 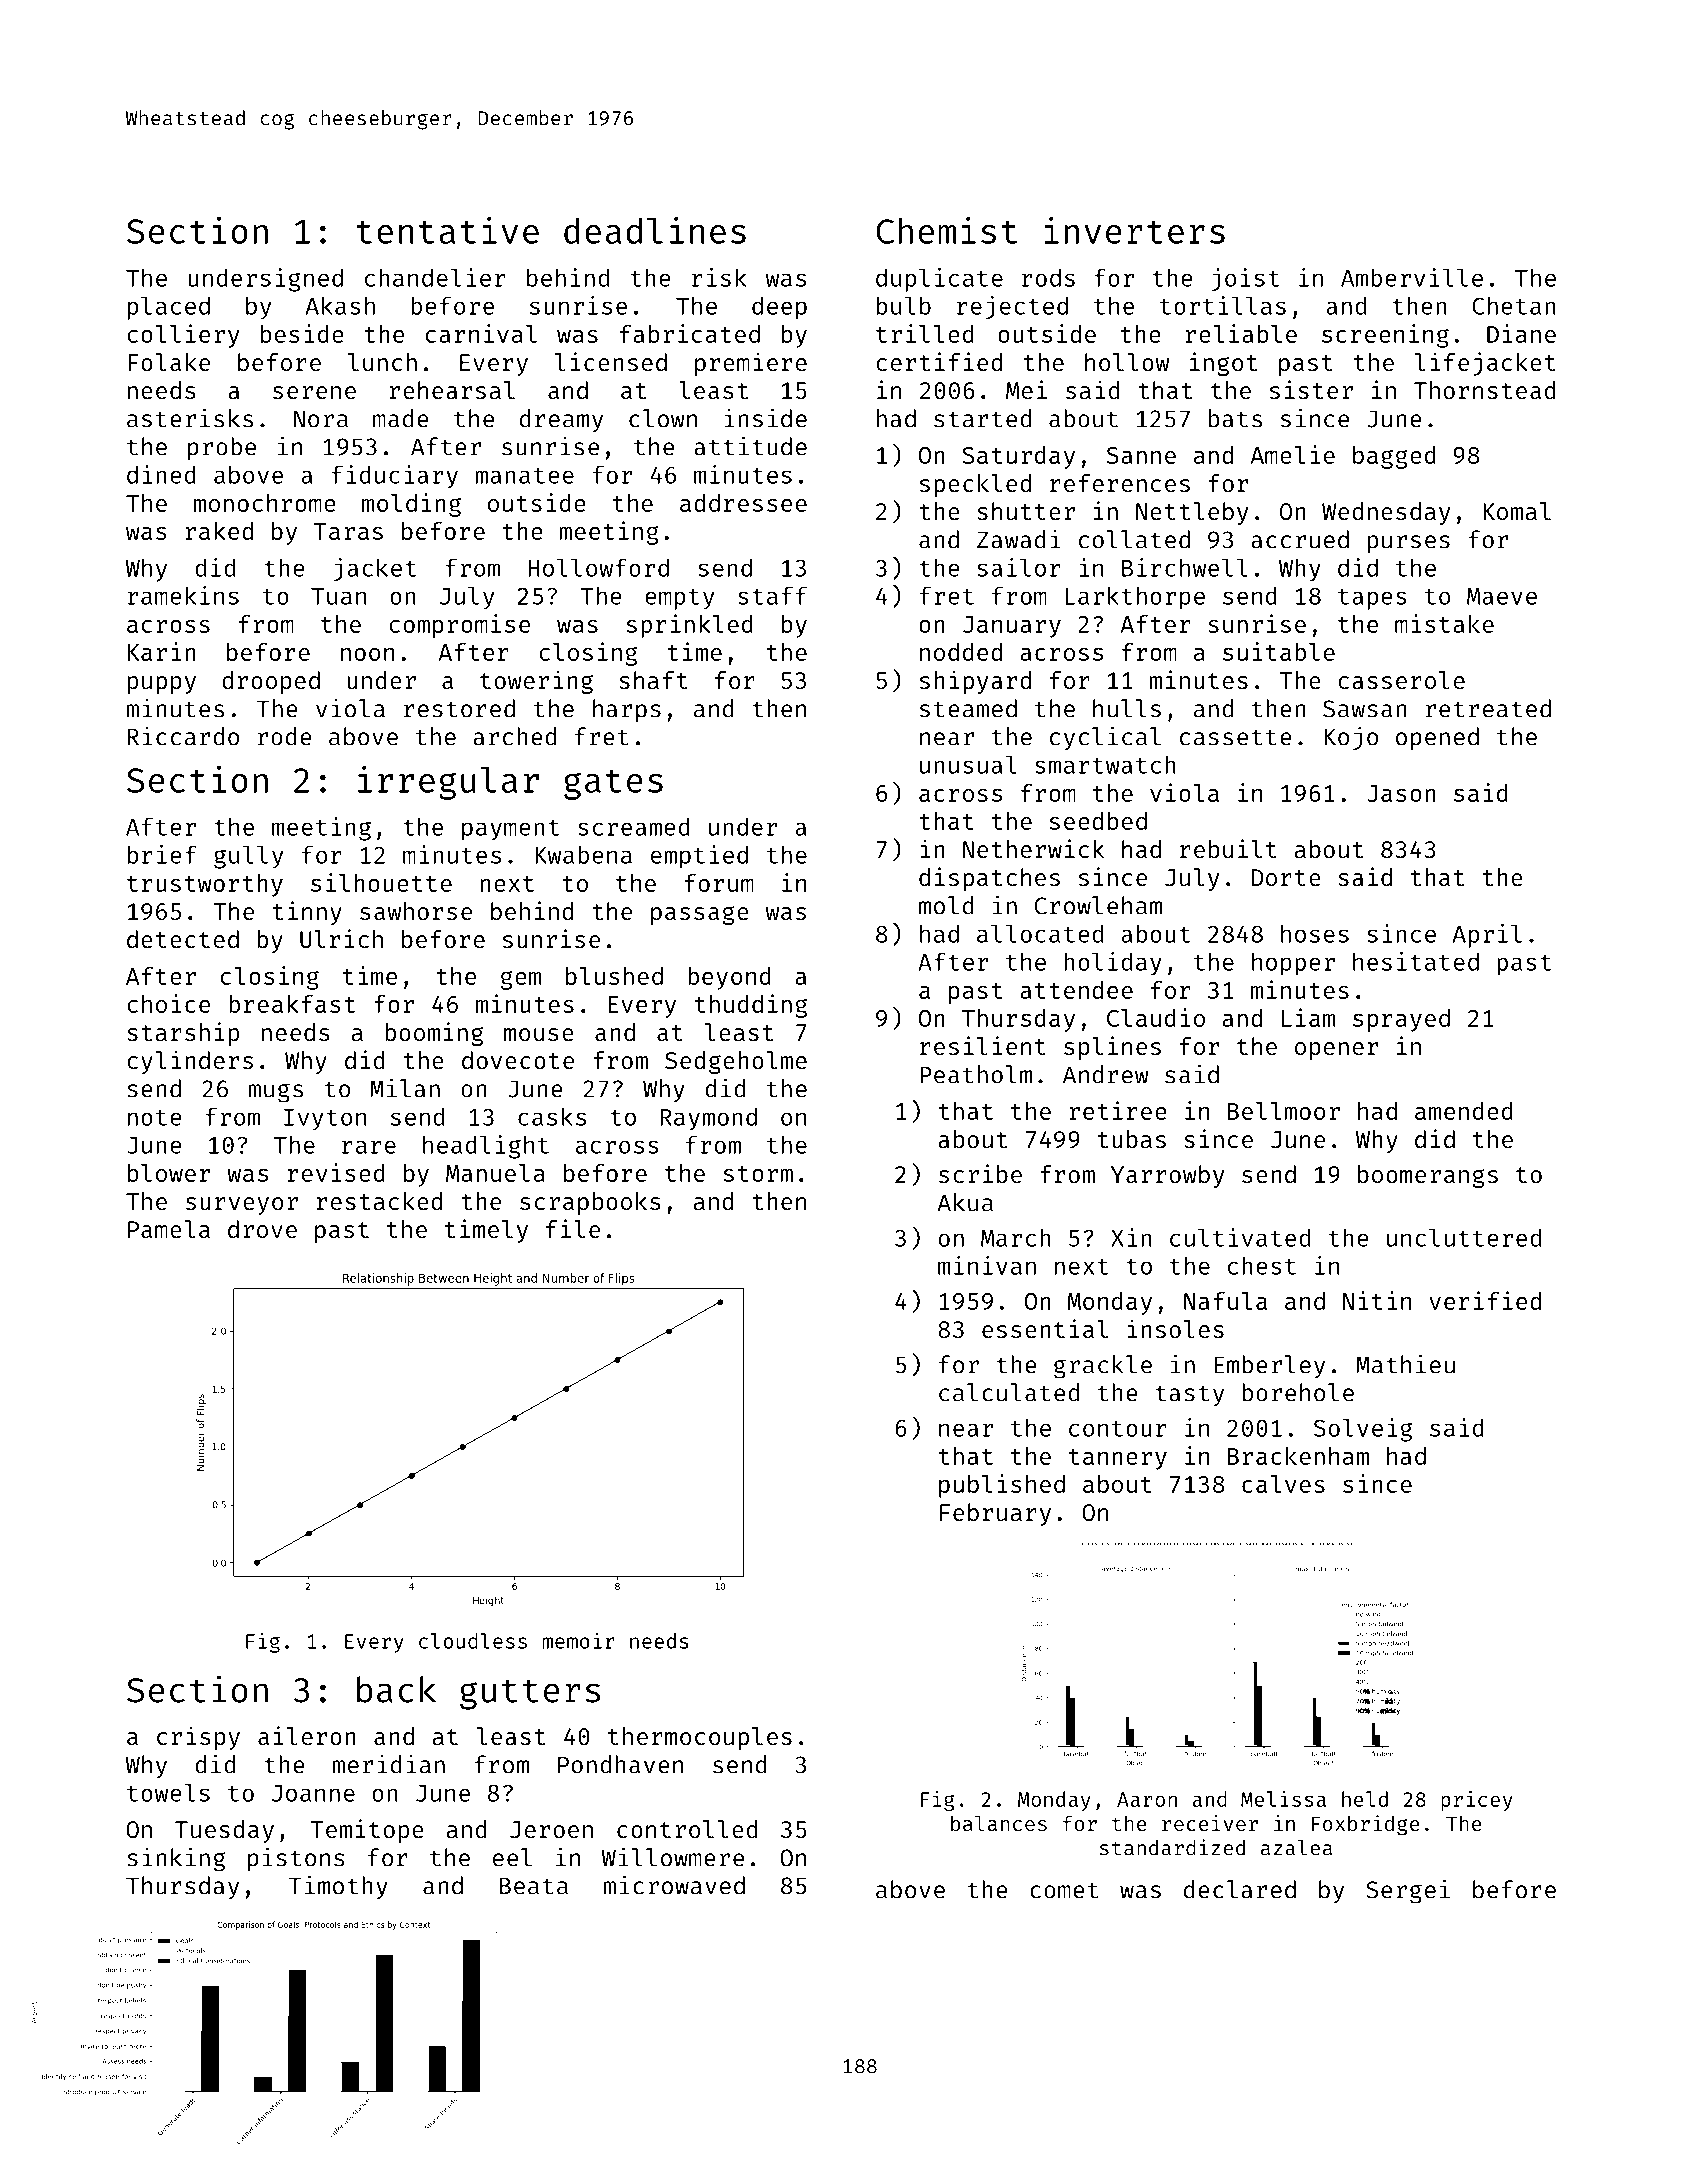 What do you see at coordinates (524, 476) in the document?
I see `manatee` at bounding box center [524, 476].
